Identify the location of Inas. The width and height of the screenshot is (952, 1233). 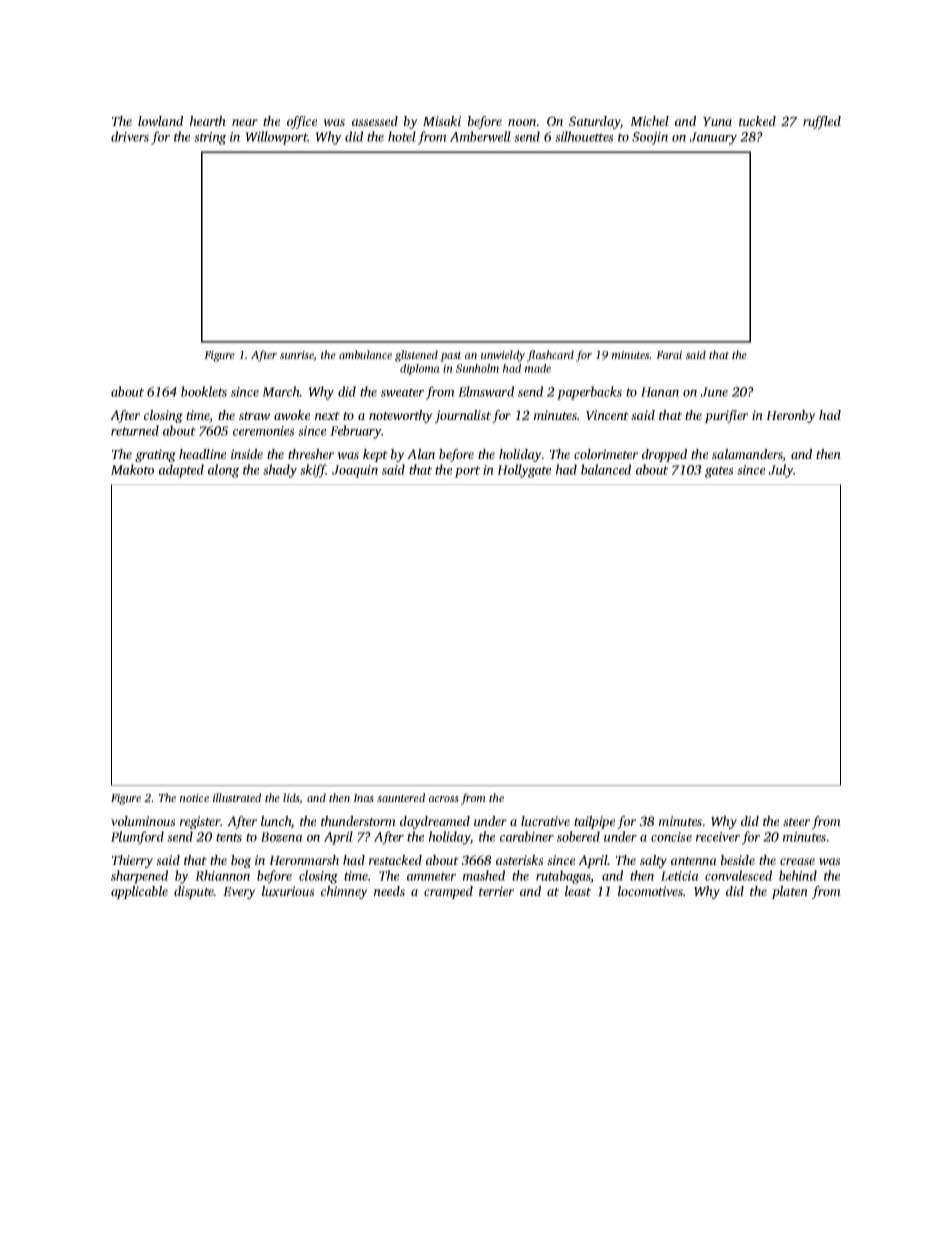
(363, 798).
